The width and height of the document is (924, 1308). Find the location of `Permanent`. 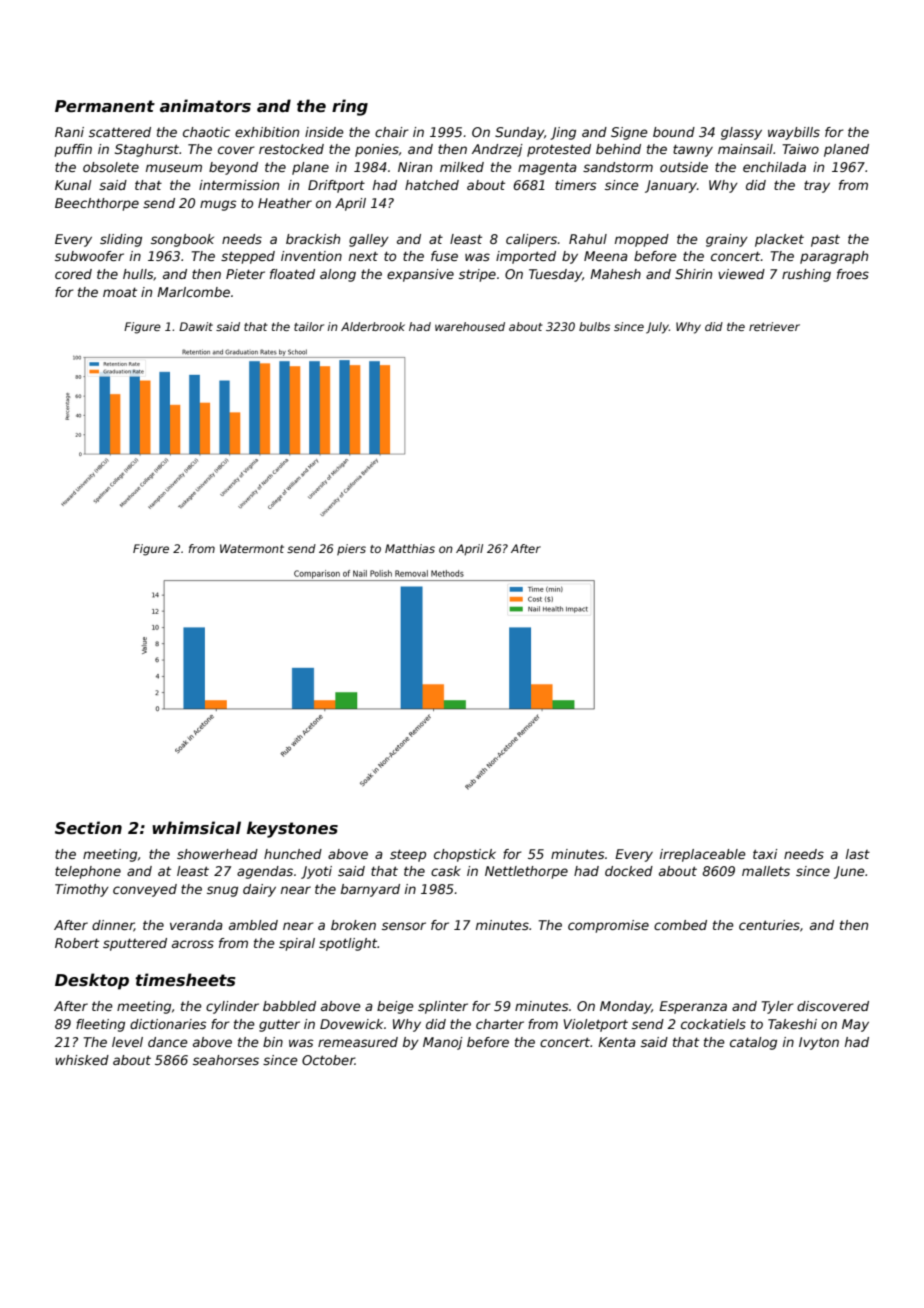

Permanent is located at coordinates (105, 106).
